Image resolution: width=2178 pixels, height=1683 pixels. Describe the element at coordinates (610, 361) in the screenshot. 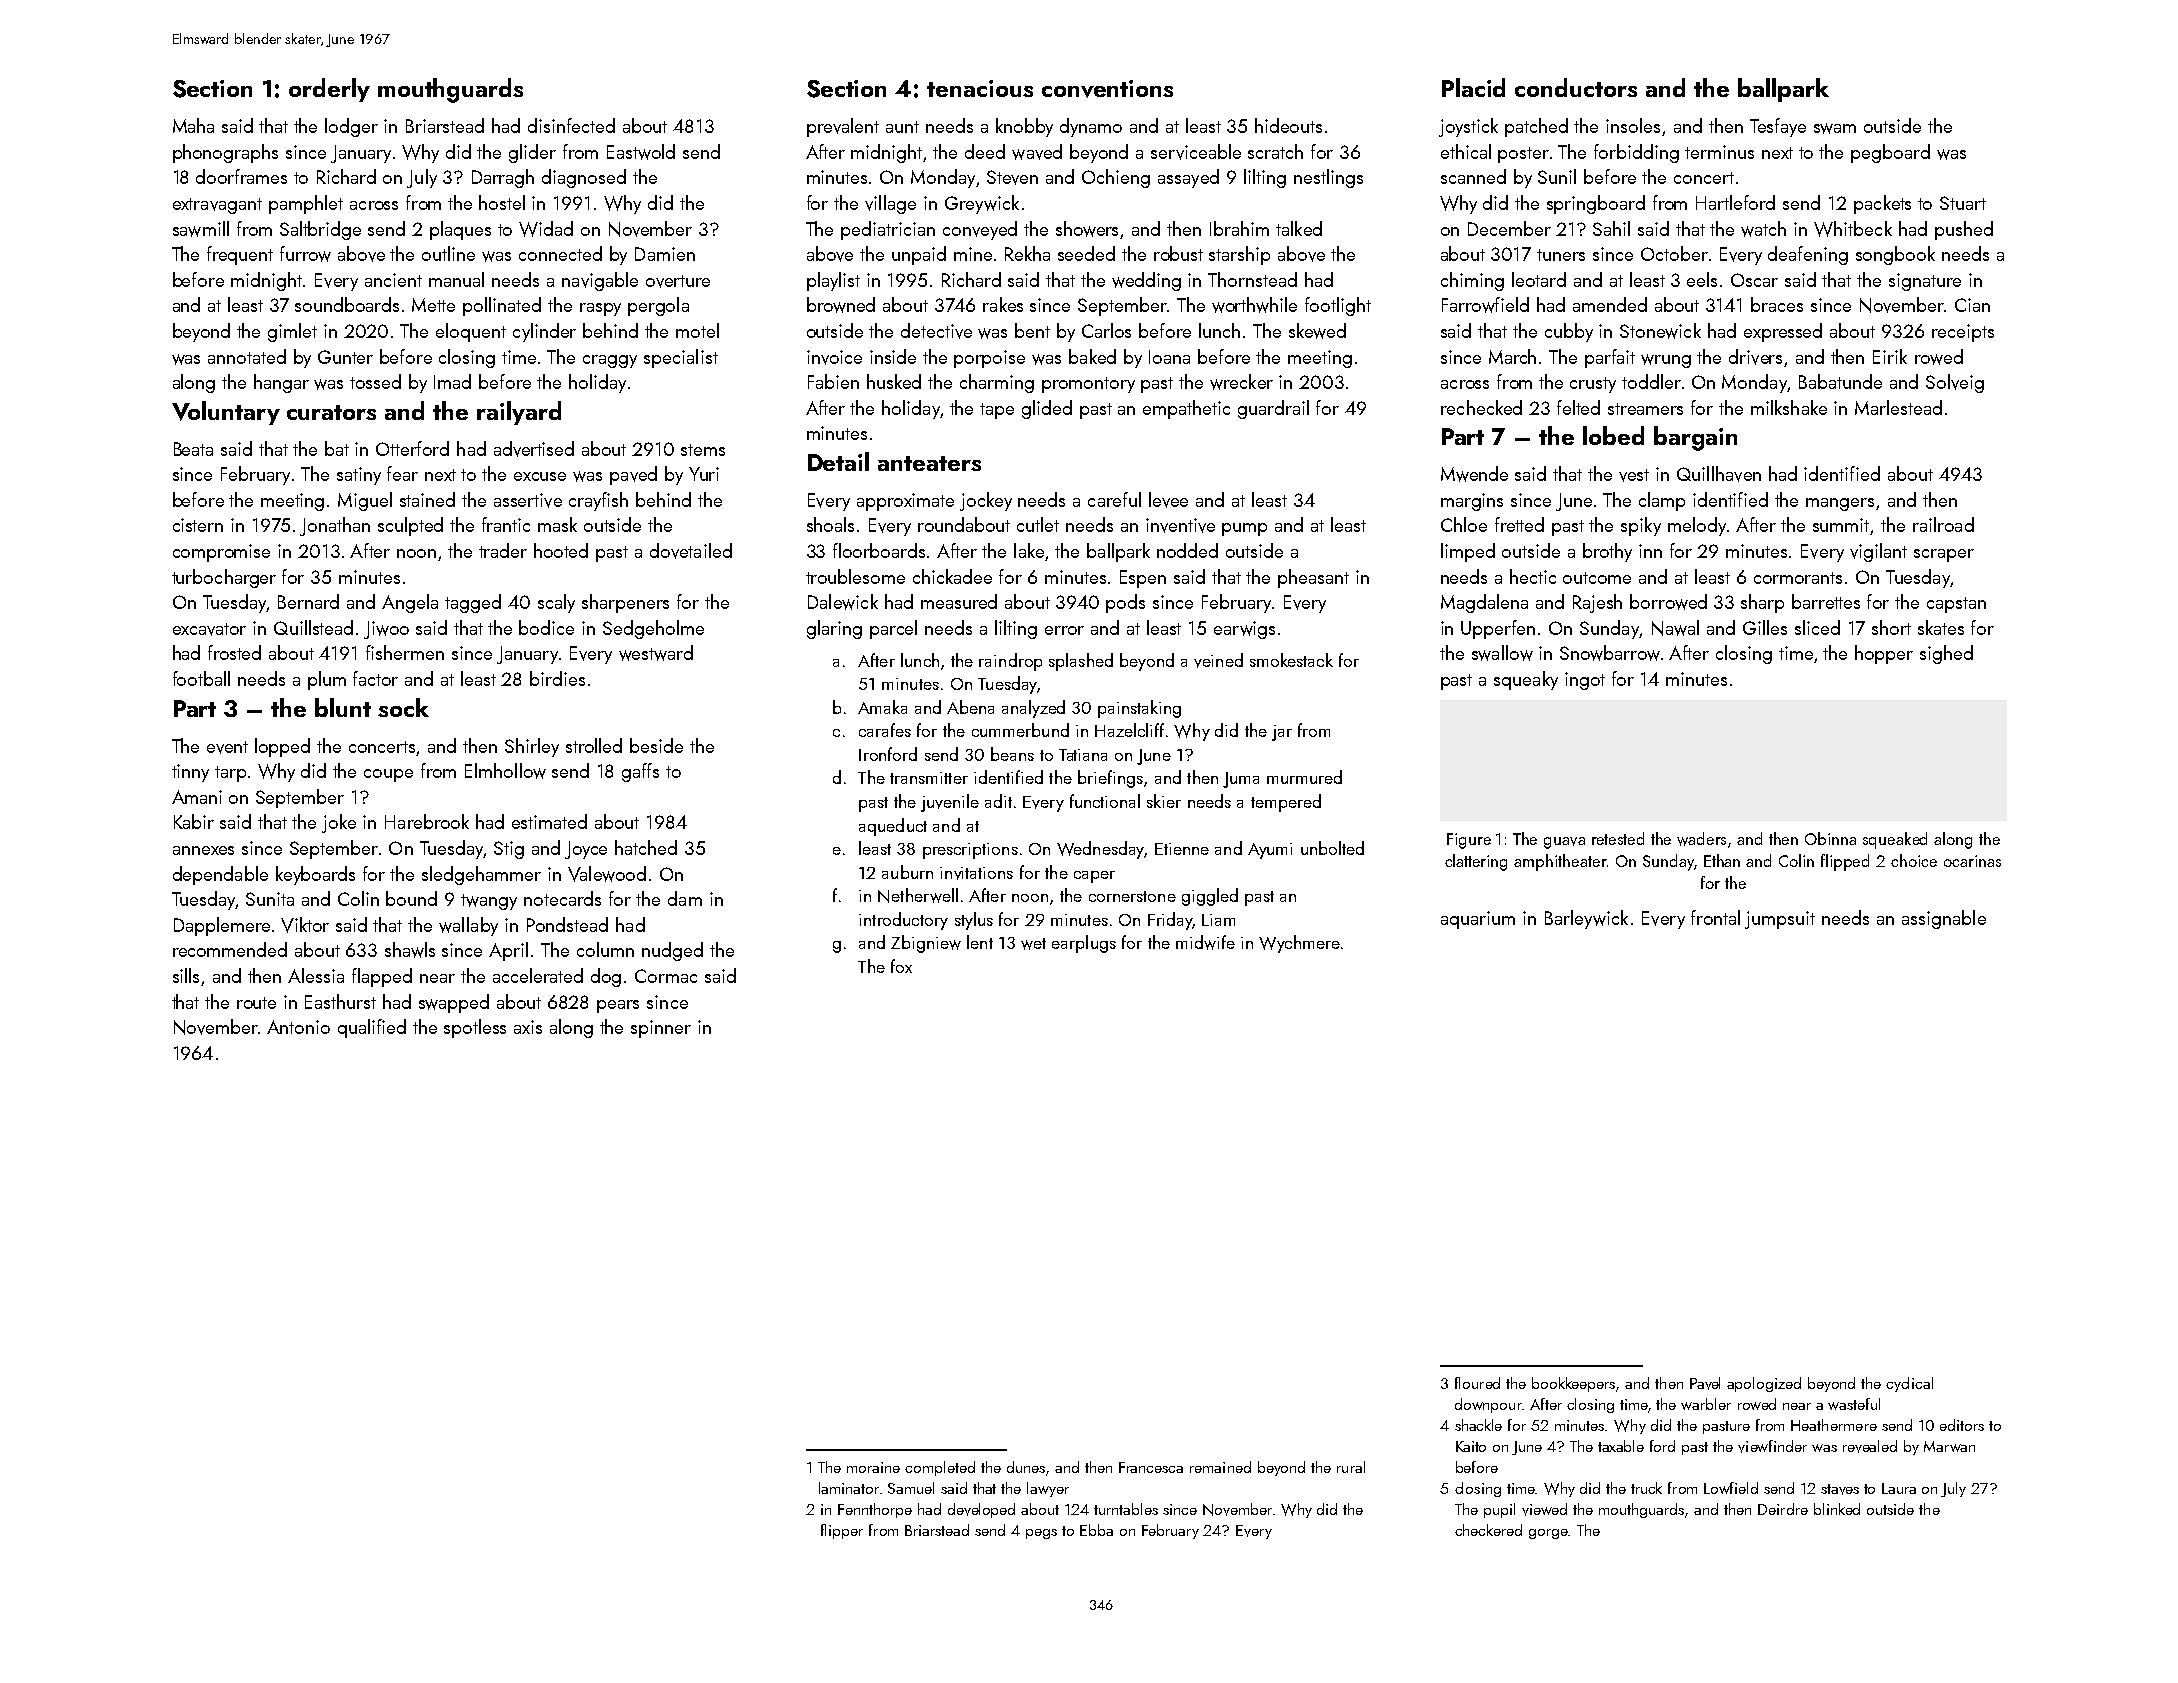

I see `craggy` at that location.
